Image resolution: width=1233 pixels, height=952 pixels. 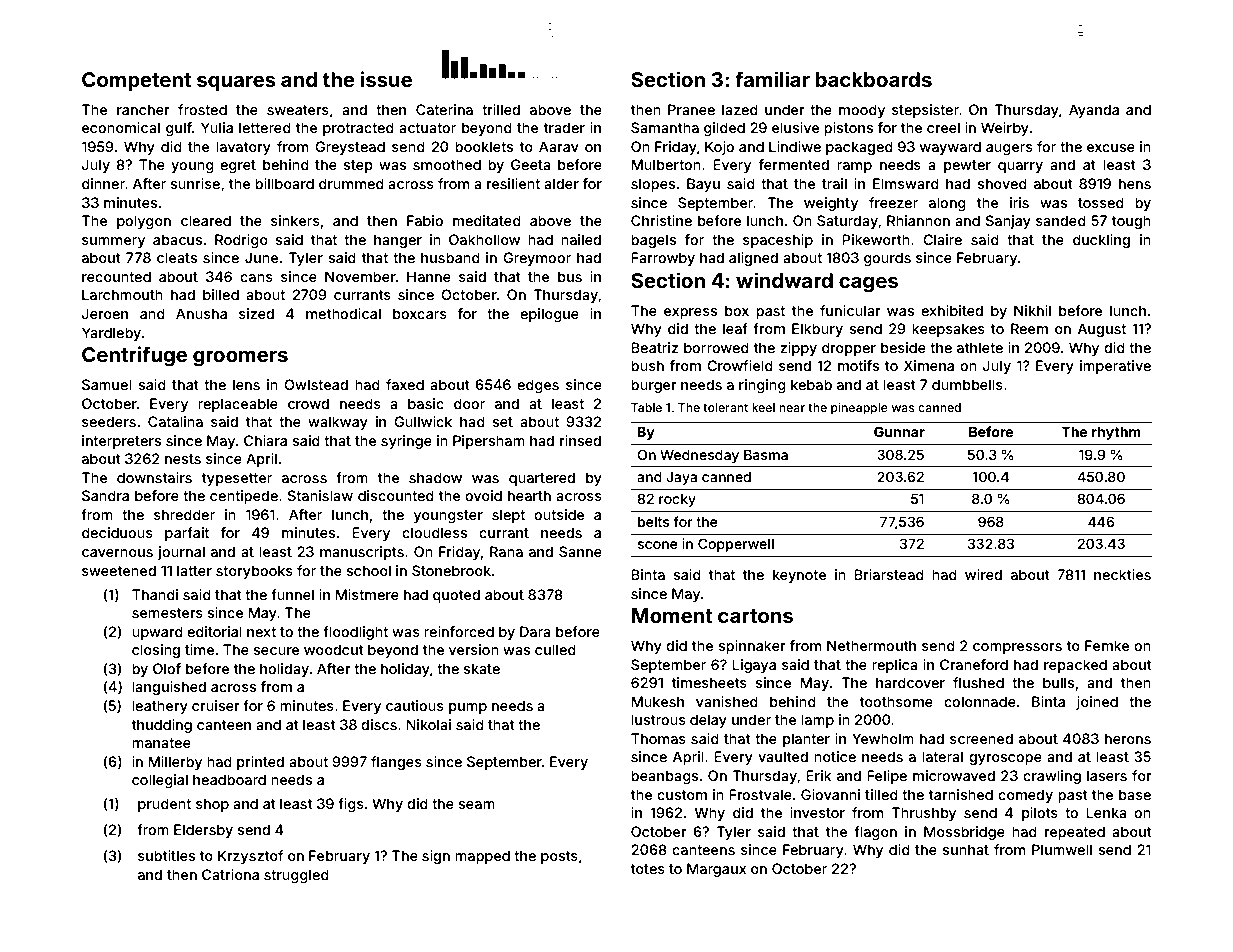 What do you see at coordinates (160, 781) in the document?
I see `collegial` at bounding box center [160, 781].
